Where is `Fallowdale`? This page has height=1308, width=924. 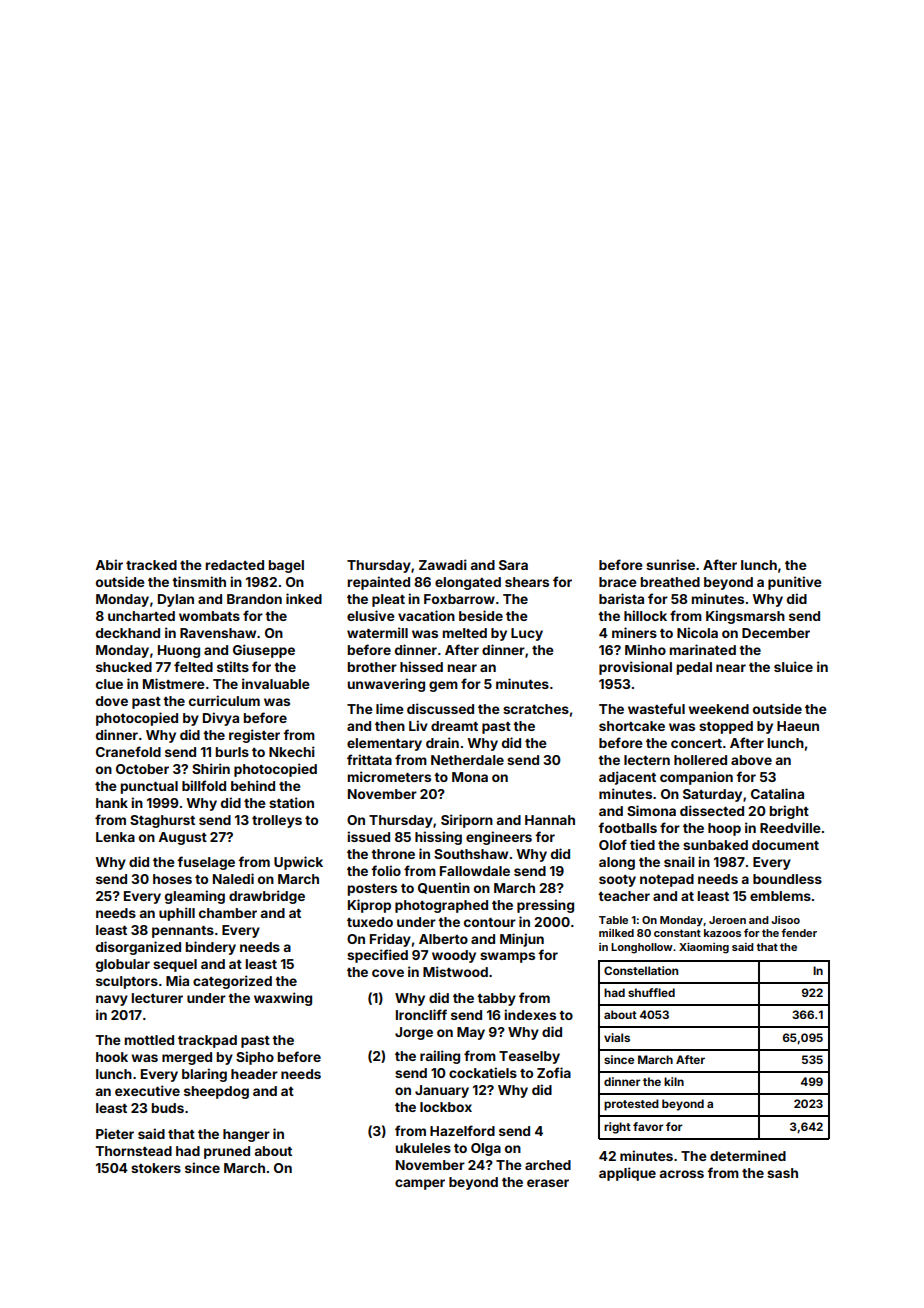 Fallowdale is located at coordinates (475, 871).
